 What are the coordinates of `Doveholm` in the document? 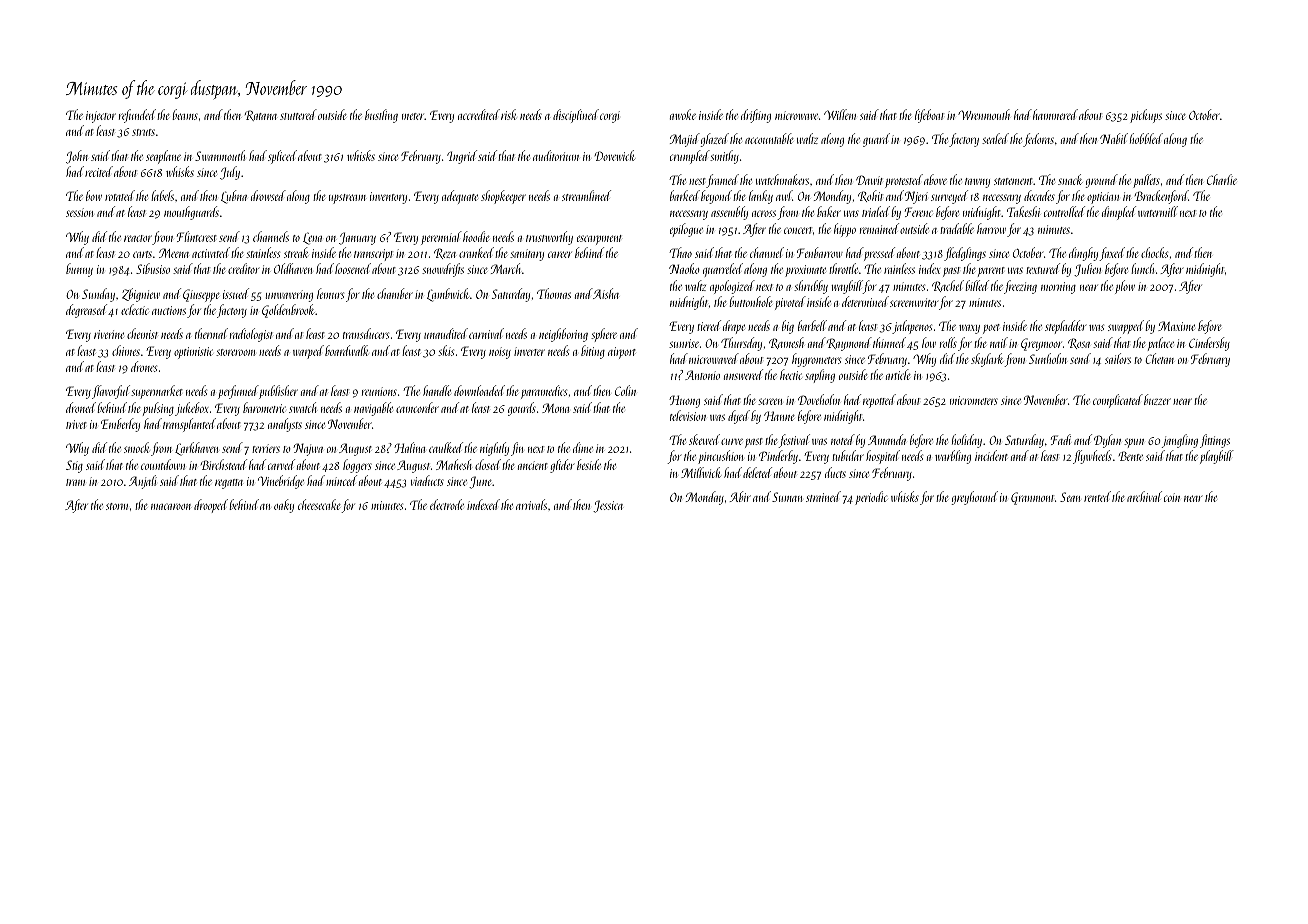 It's located at (819, 399).
